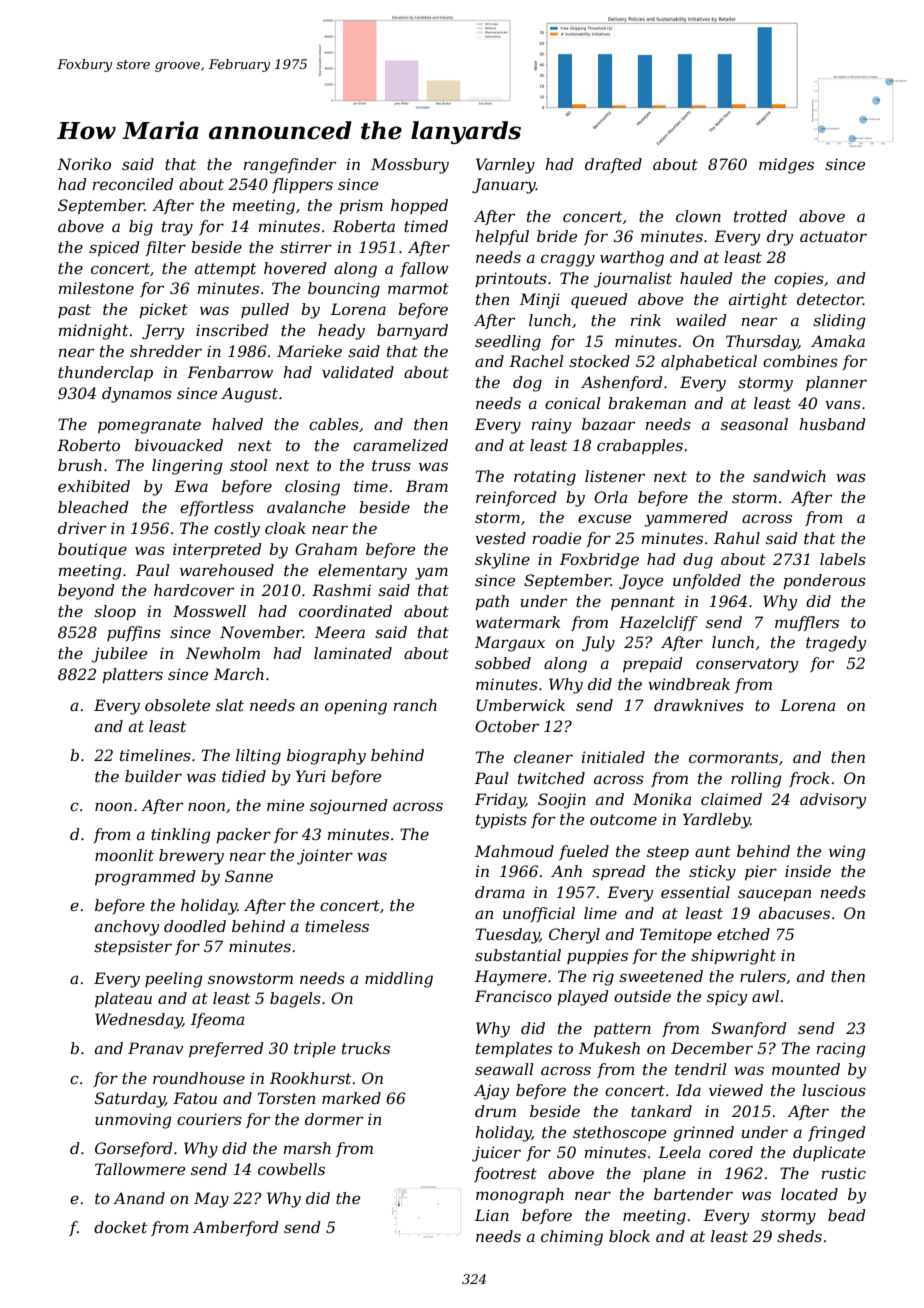  Describe the element at coordinates (166, 351) in the screenshot. I see `shredder` at that location.
